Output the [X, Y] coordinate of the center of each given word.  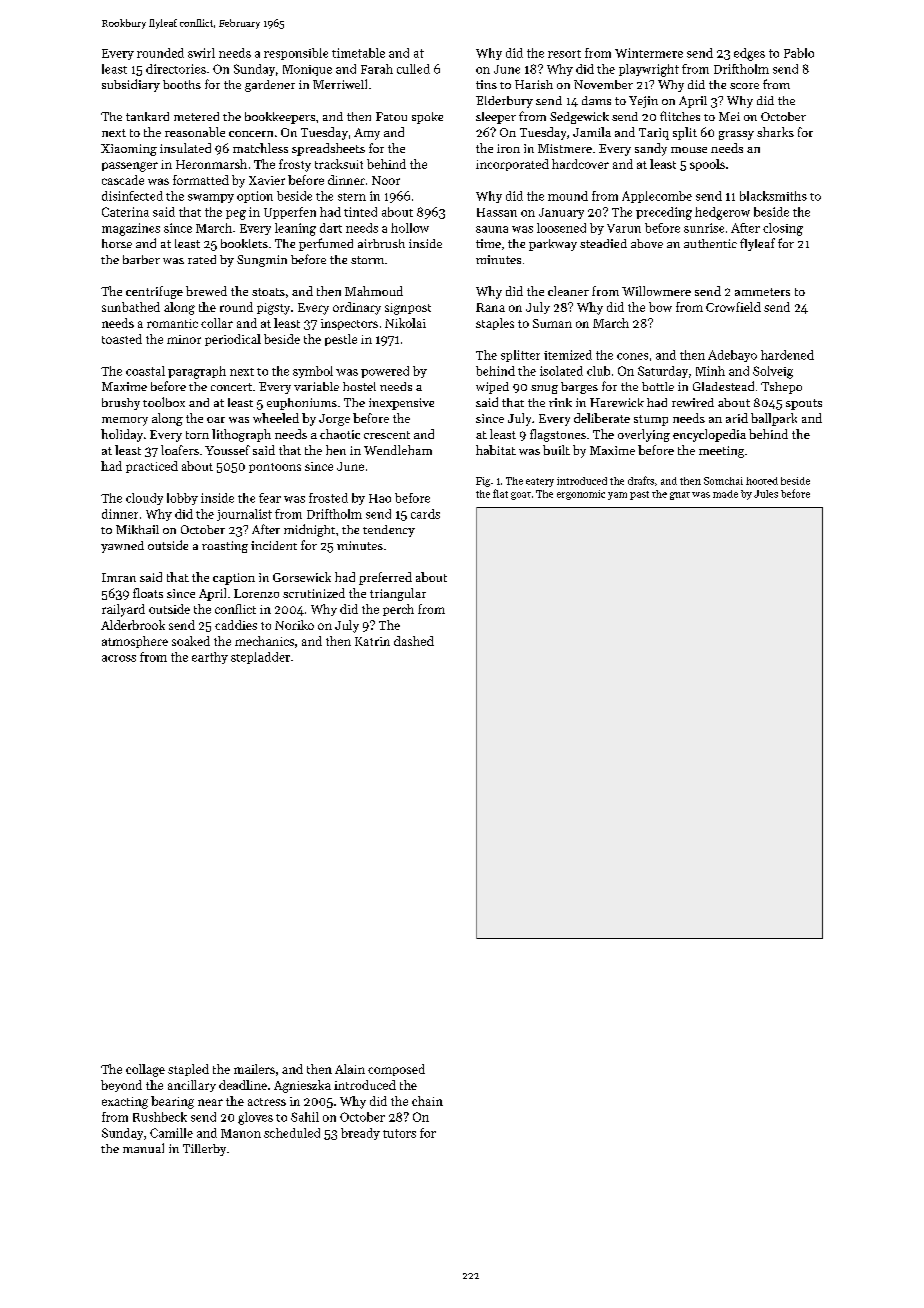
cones [632, 356]
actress [267, 1102]
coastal [145, 371]
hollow [410, 228]
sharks [775, 132]
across [119, 658]
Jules [766, 494]
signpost [408, 309]
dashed [414, 641]
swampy [211, 198]
